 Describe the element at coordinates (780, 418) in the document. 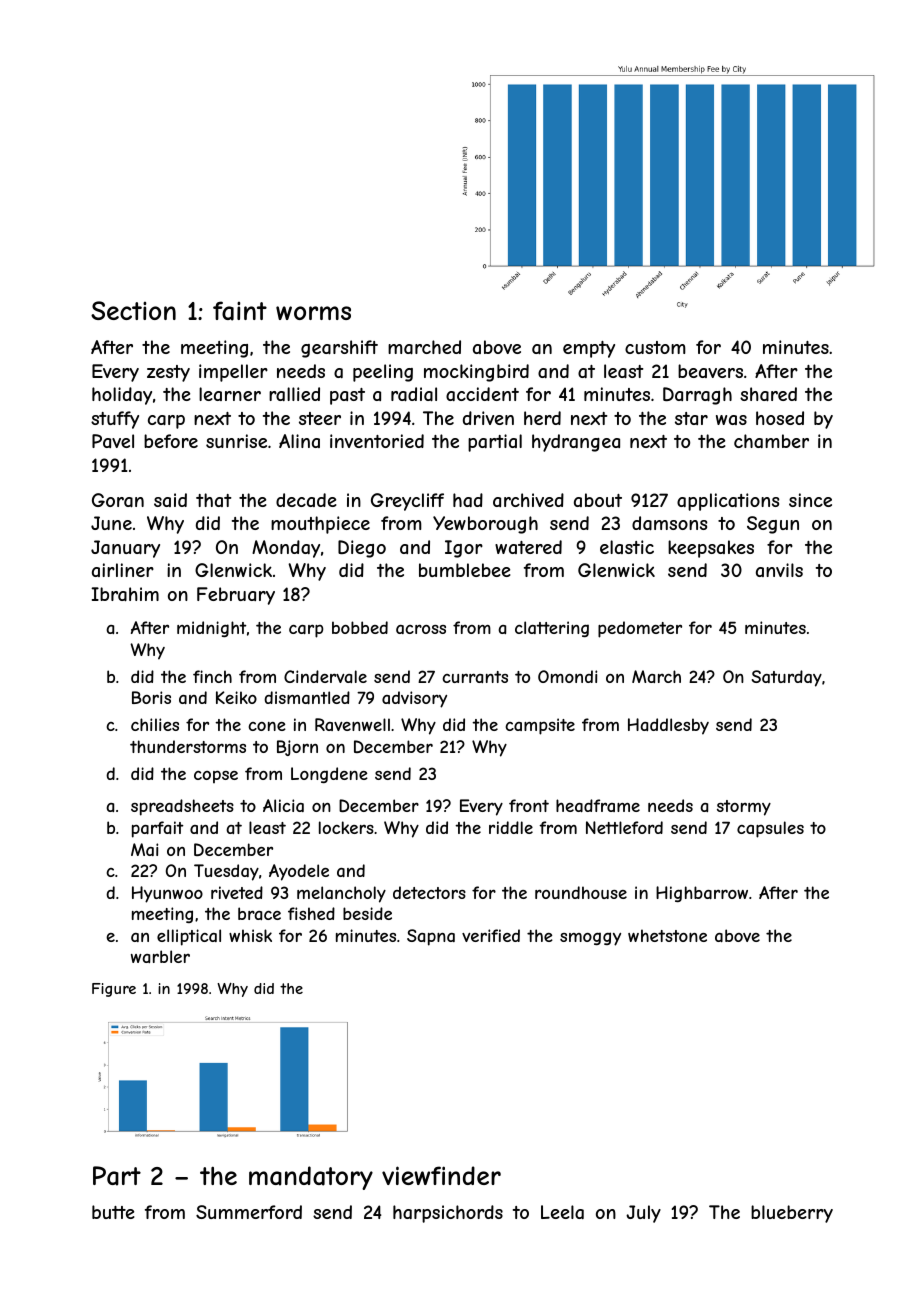

I see `hosed` at that location.
